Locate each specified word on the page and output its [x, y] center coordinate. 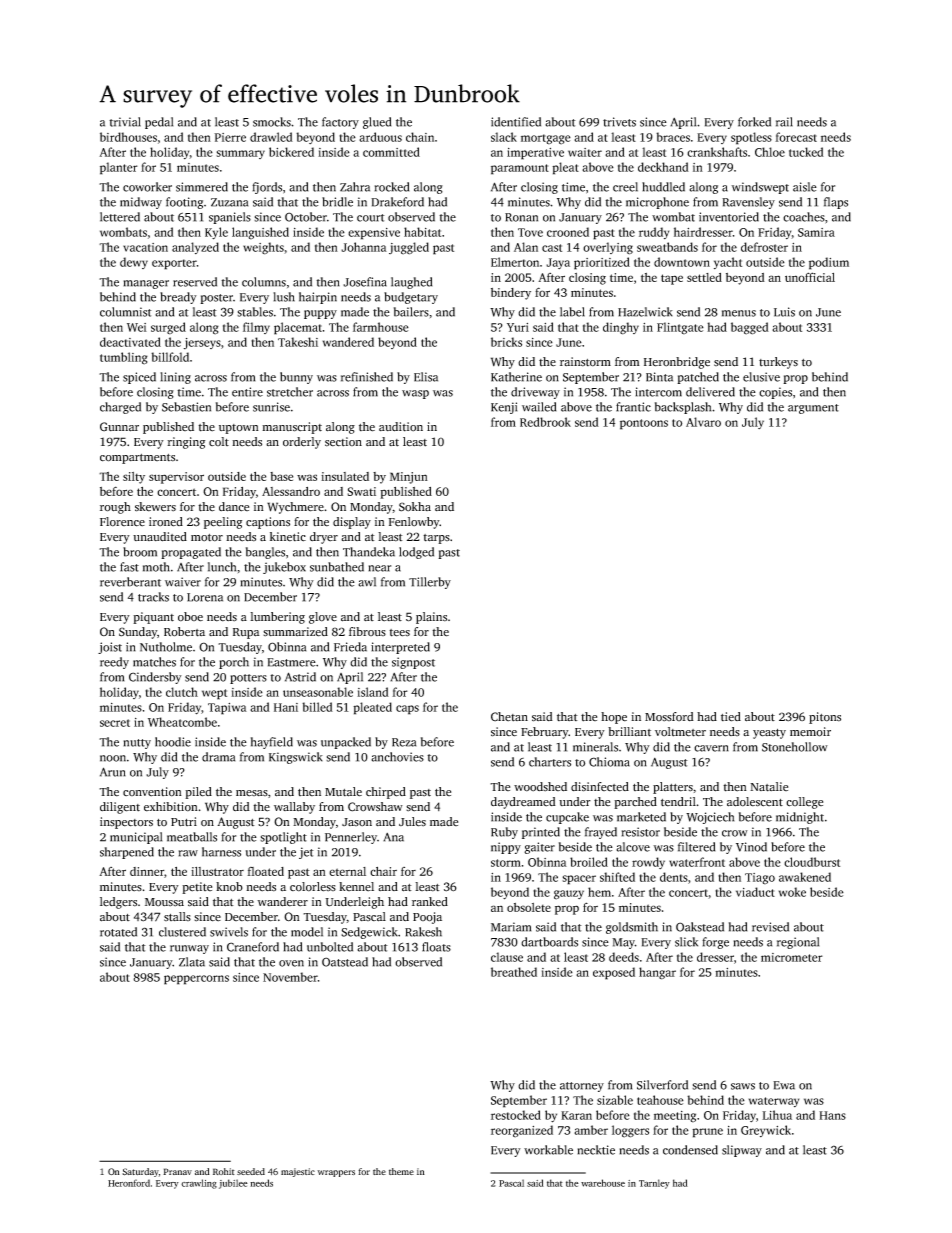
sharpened [127, 853]
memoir [810, 732]
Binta [659, 377]
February [545, 733]
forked [754, 122]
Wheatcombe [182, 722]
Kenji [504, 408]
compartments [137, 459]
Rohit [224, 1171]
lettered [120, 217]
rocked [392, 187]
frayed [601, 833]
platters [673, 788]
